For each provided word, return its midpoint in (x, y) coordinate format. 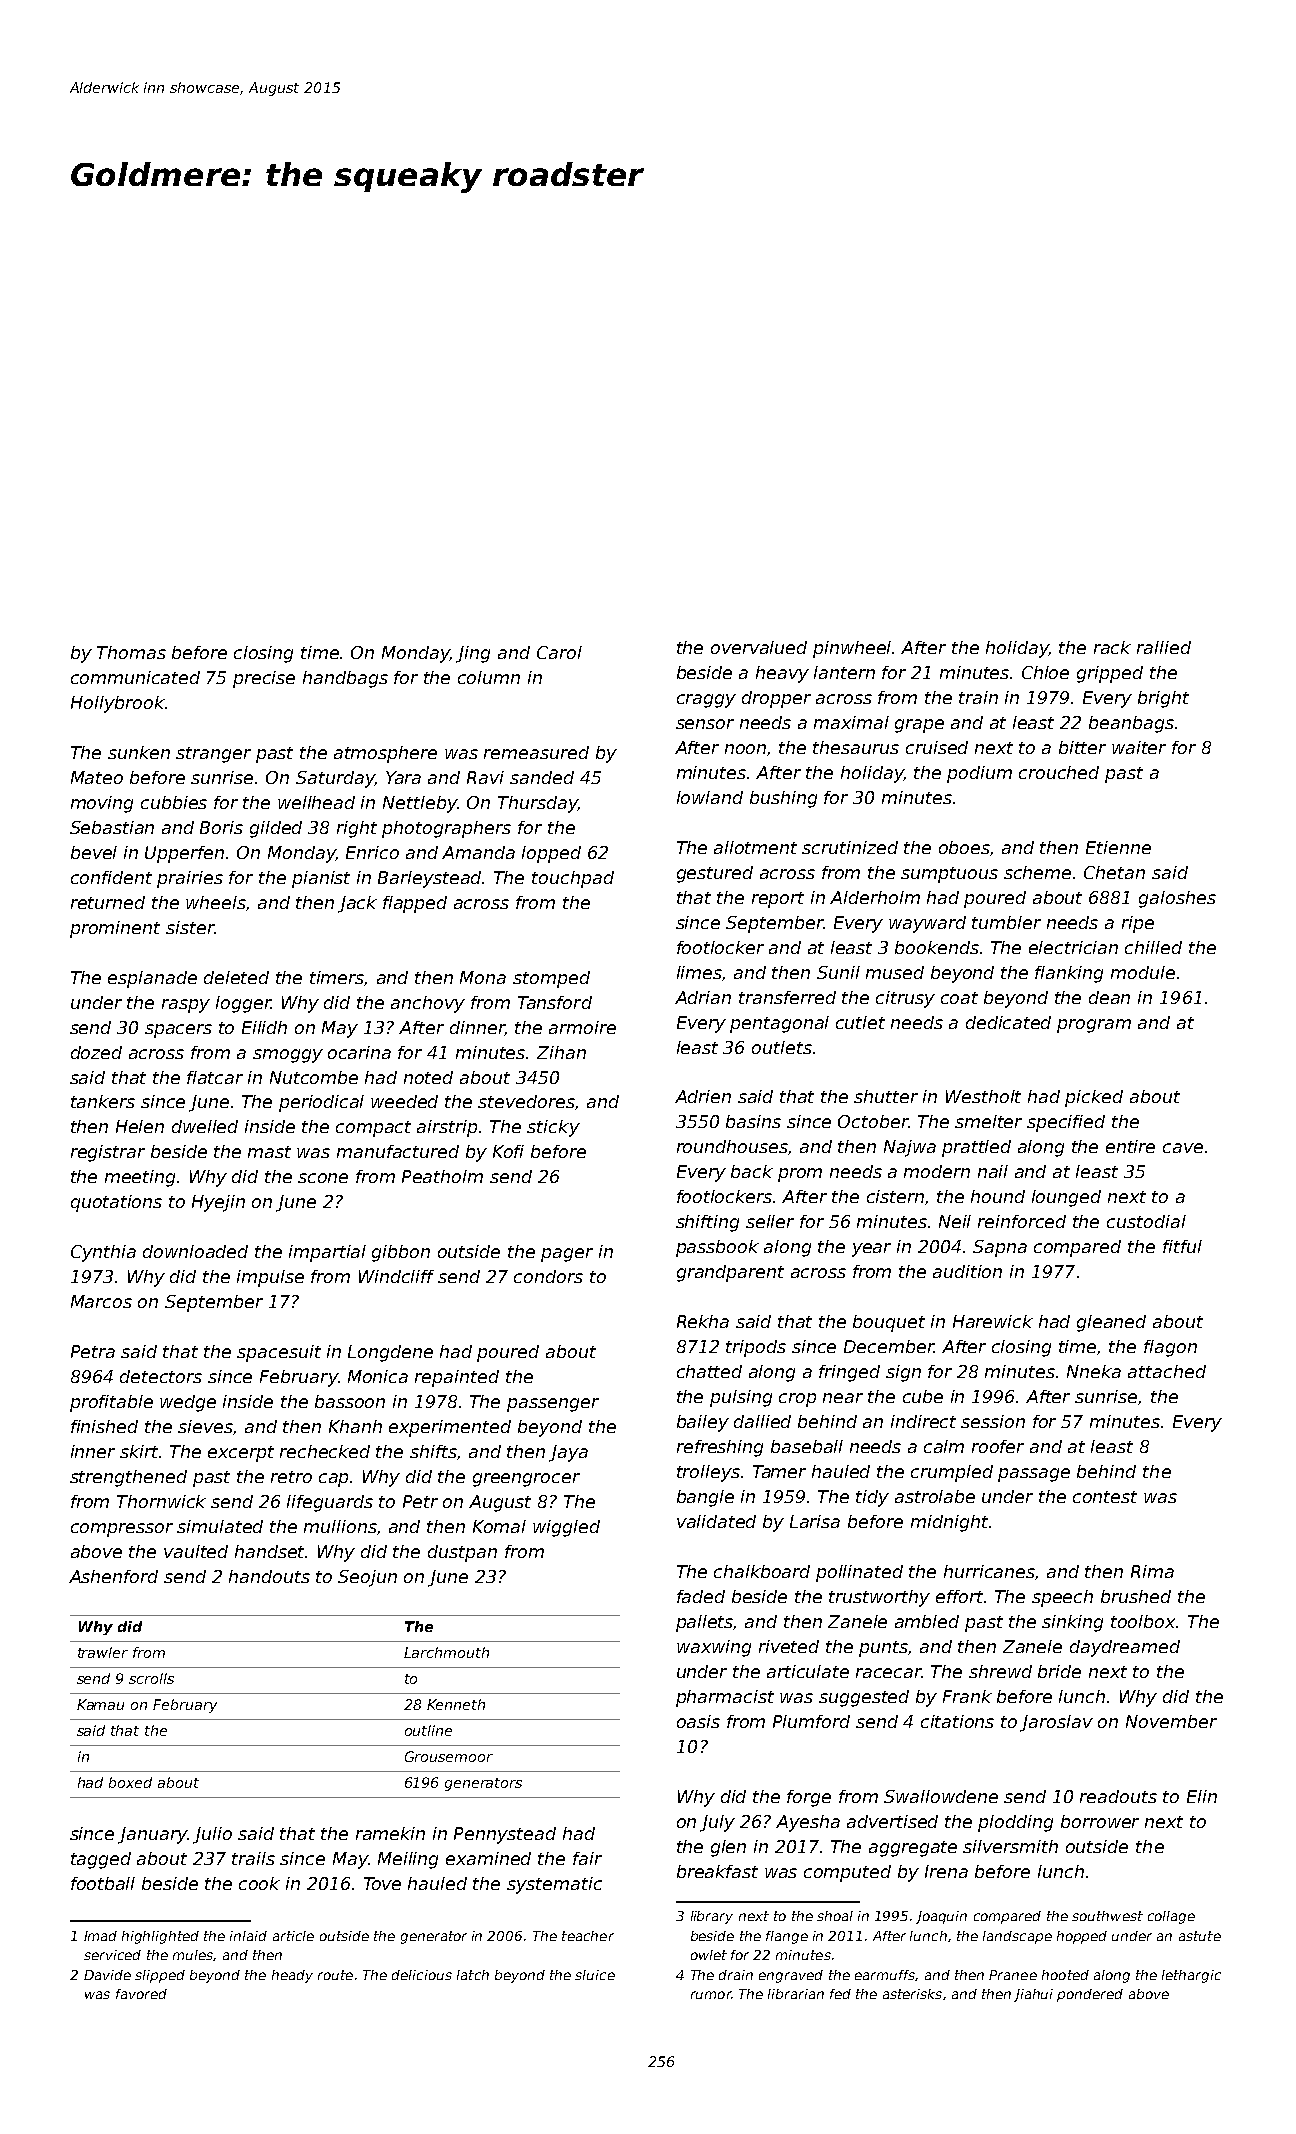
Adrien (703, 1096)
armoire (582, 1027)
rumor (711, 1995)
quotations (116, 1203)
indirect (923, 1421)
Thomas (131, 652)
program (1094, 1026)
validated (716, 1521)
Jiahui (1033, 1995)
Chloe (1045, 672)
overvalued (759, 647)
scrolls (151, 1678)
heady (292, 1976)
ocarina (359, 1052)
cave (1183, 1148)
